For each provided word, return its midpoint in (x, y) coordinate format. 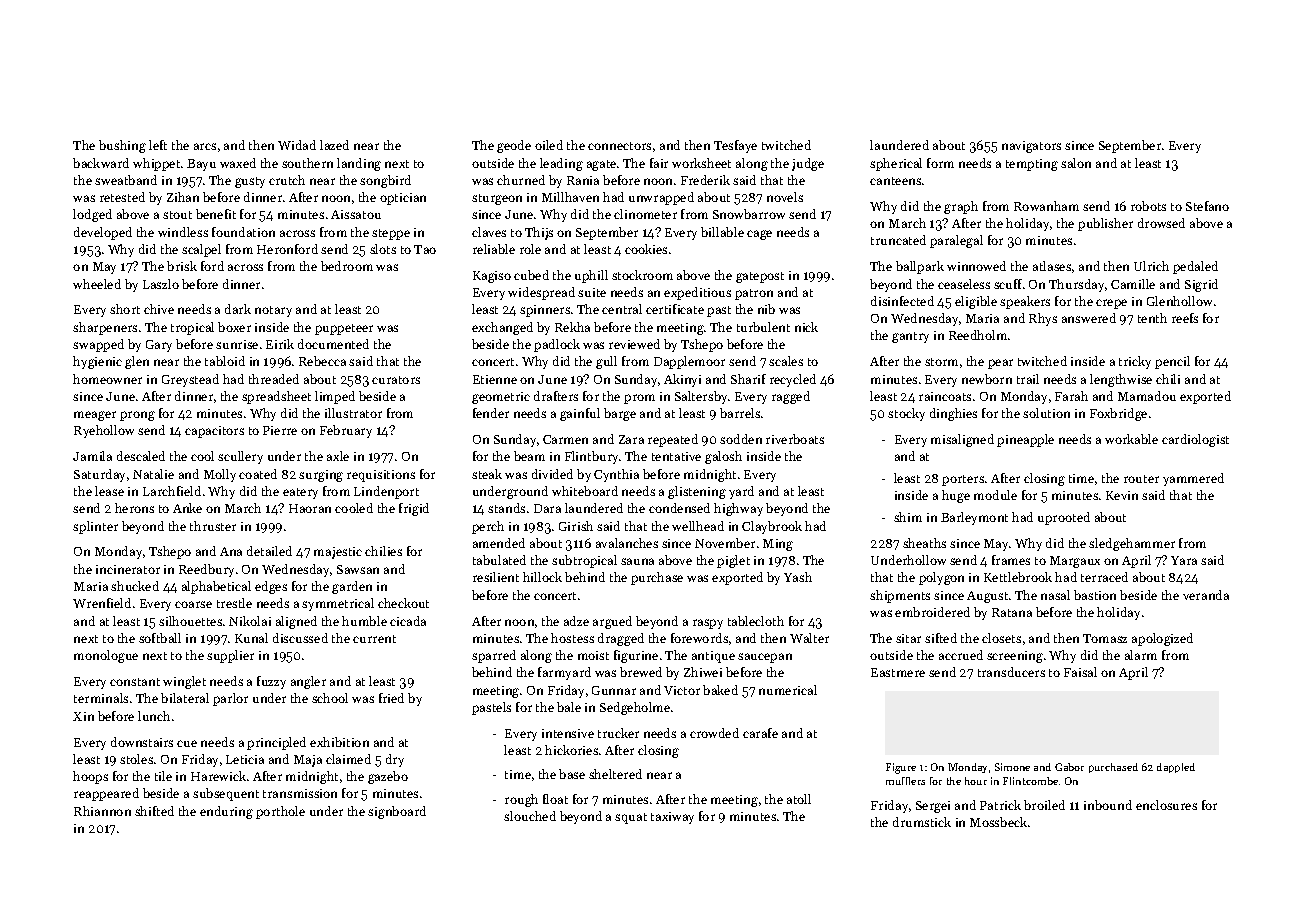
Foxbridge (1118, 414)
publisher (1105, 224)
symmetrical (338, 604)
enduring (226, 812)
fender (491, 413)
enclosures (1166, 805)
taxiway (672, 818)
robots (1148, 206)
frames (1011, 560)
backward (101, 163)
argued (612, 622)
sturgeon (497, 199)
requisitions (381, 476)
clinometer (645, 214)
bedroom (347, 266)
